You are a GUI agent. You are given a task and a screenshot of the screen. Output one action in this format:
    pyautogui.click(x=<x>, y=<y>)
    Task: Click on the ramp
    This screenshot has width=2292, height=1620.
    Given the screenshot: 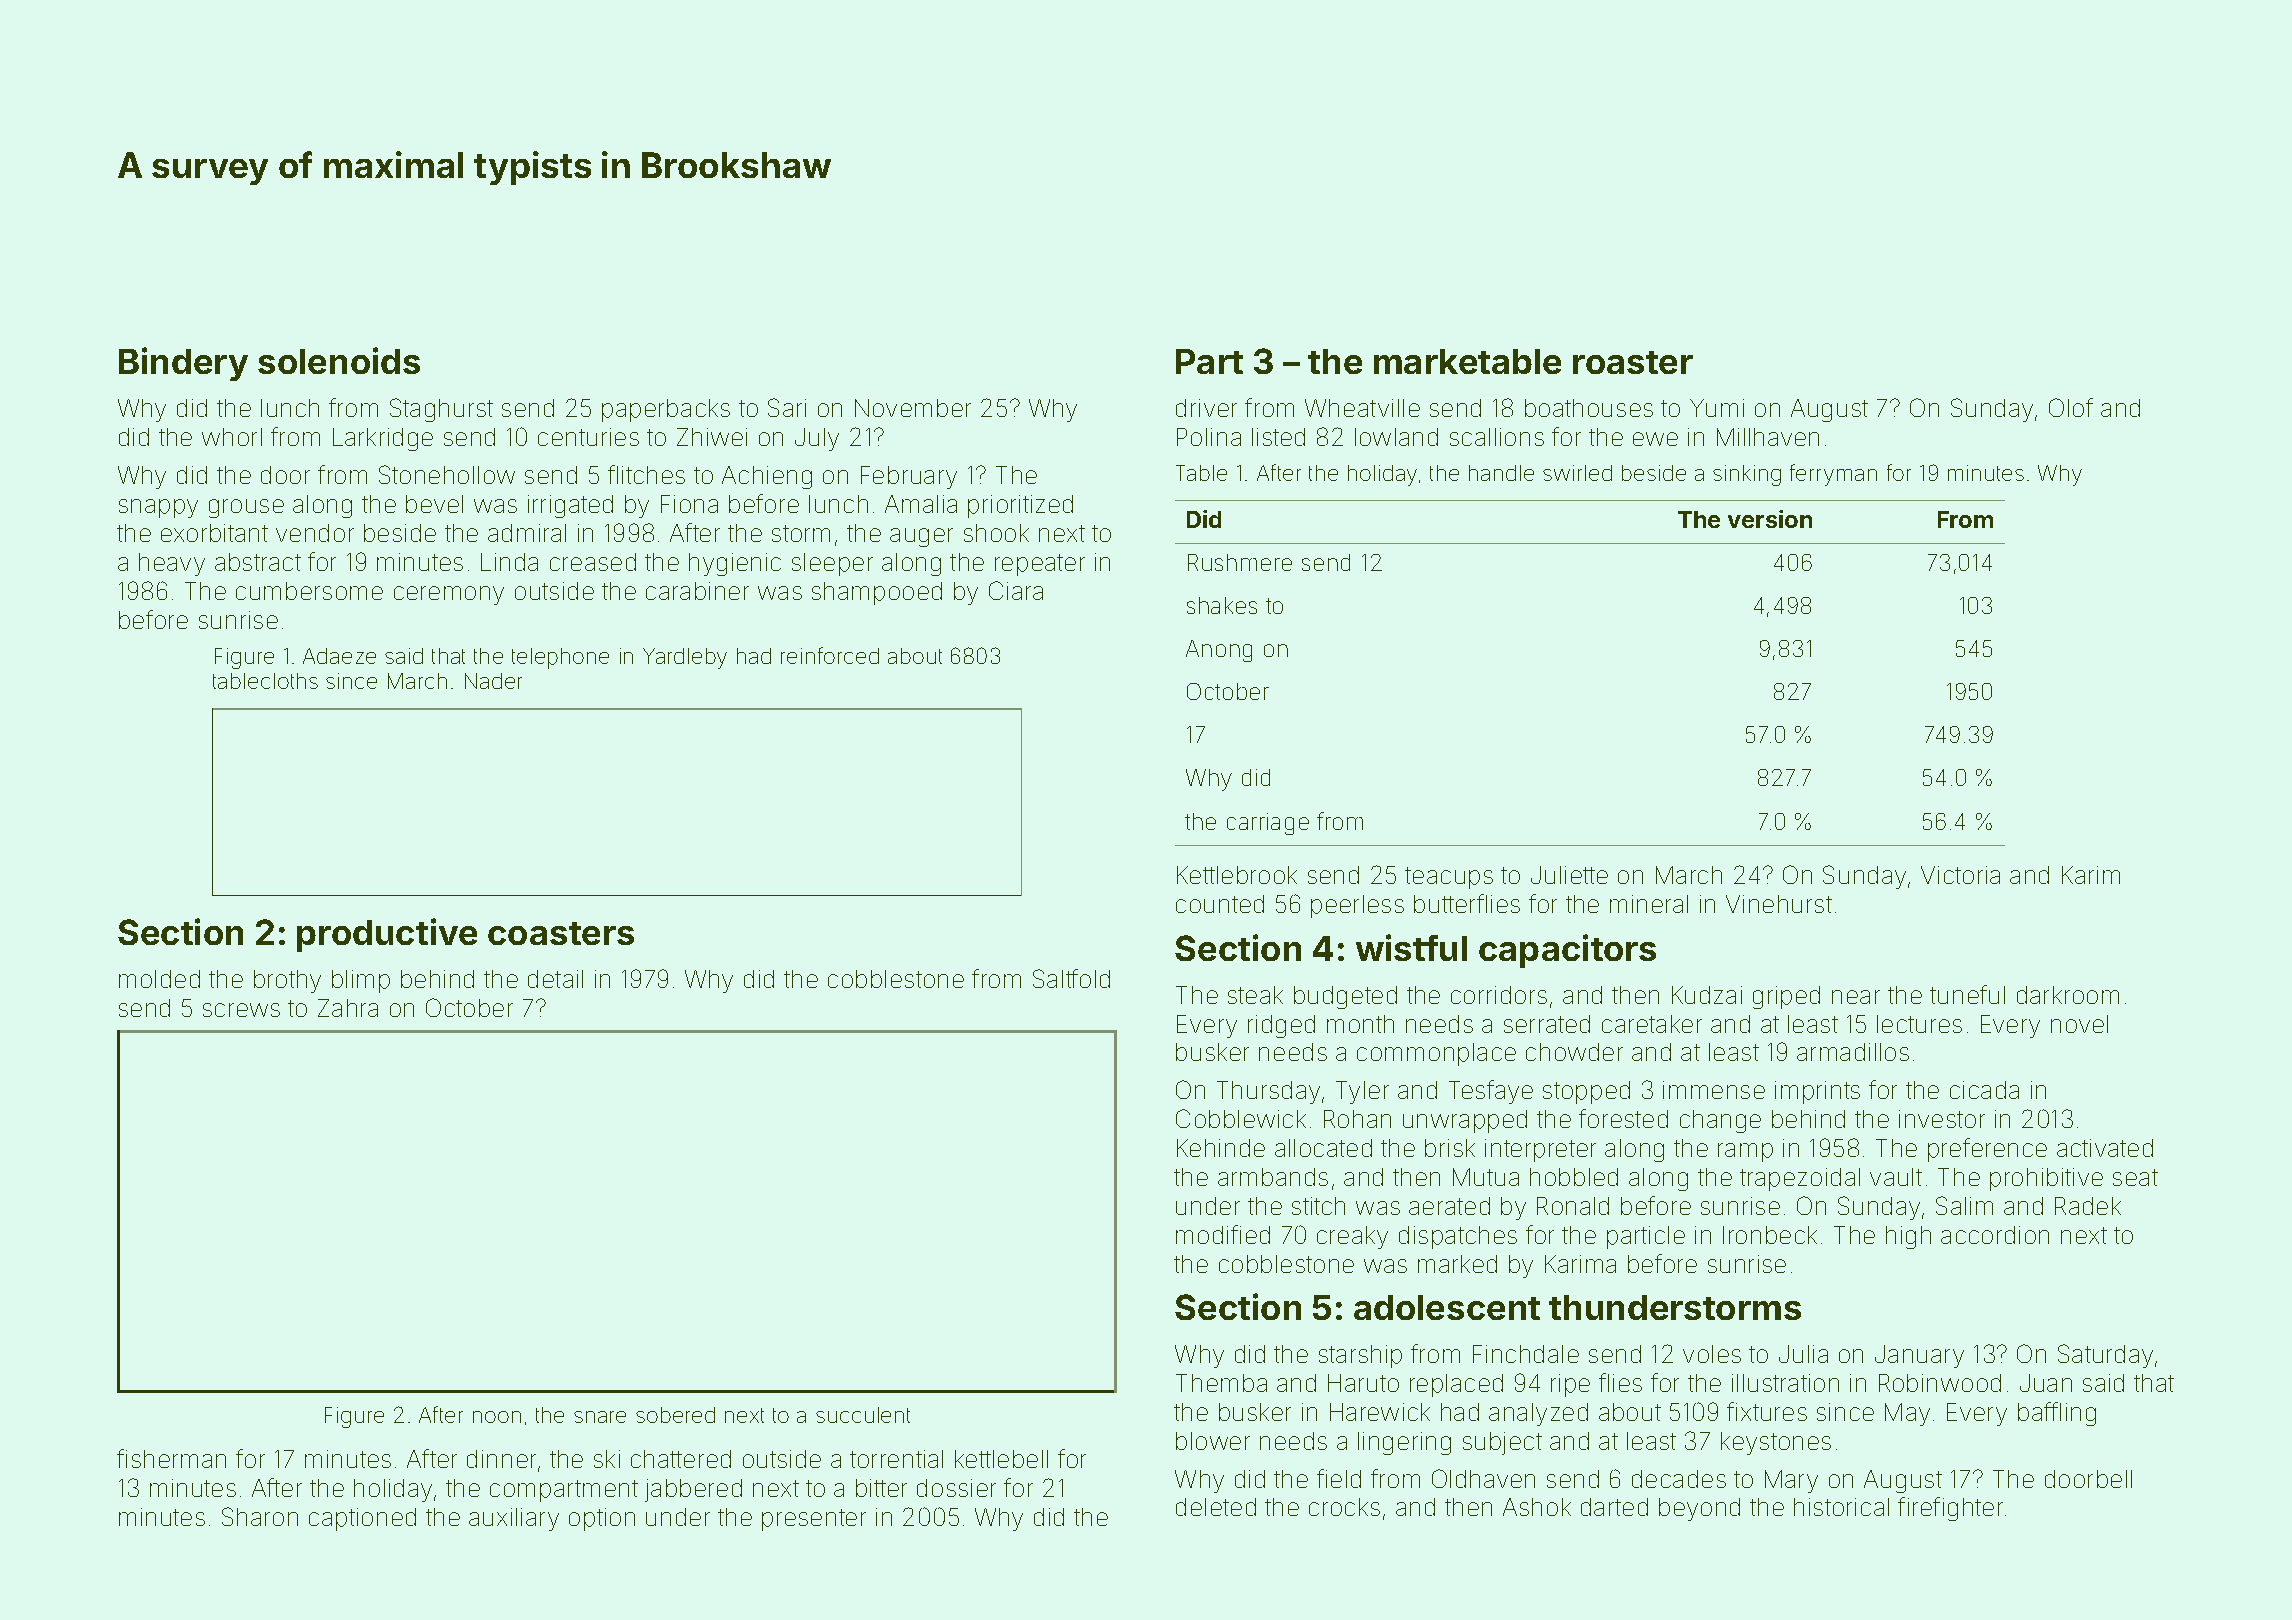 What is the action you would take?
    pyautogui.click(x=1745, y=1152)
